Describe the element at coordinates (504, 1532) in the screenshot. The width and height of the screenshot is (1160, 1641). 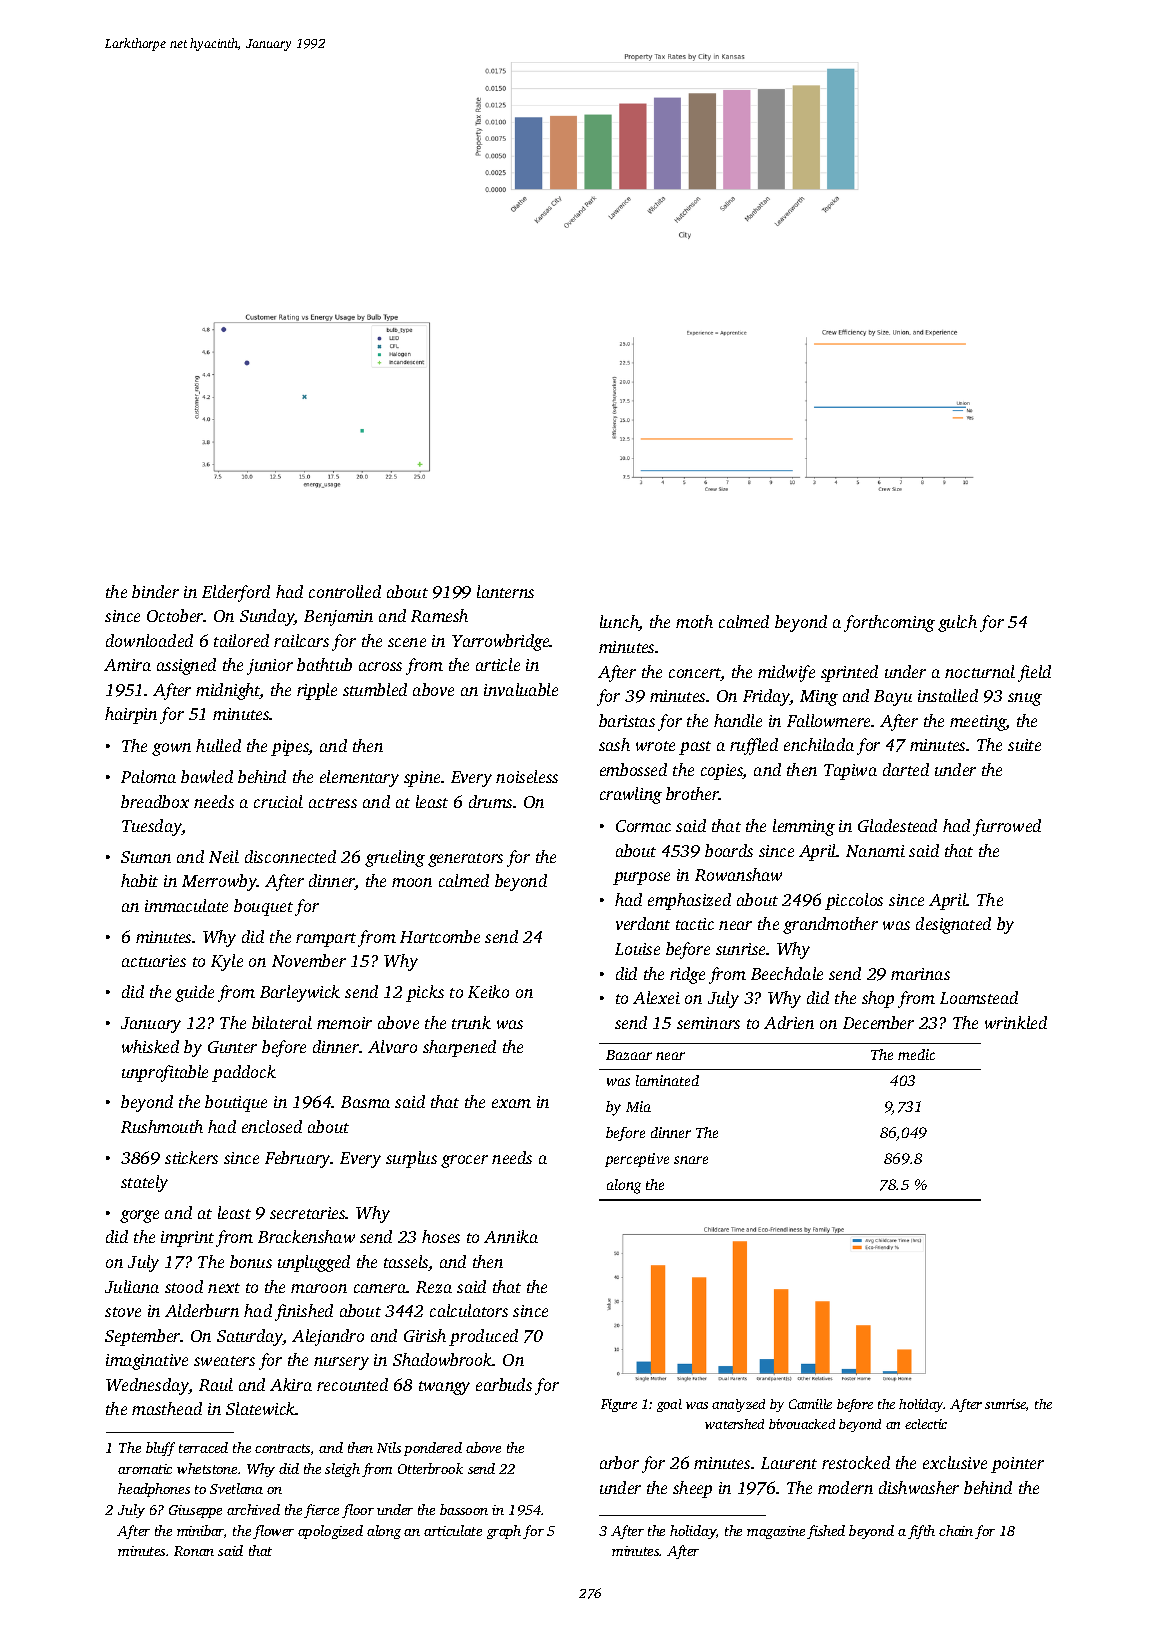
I see `graph` at that location.
